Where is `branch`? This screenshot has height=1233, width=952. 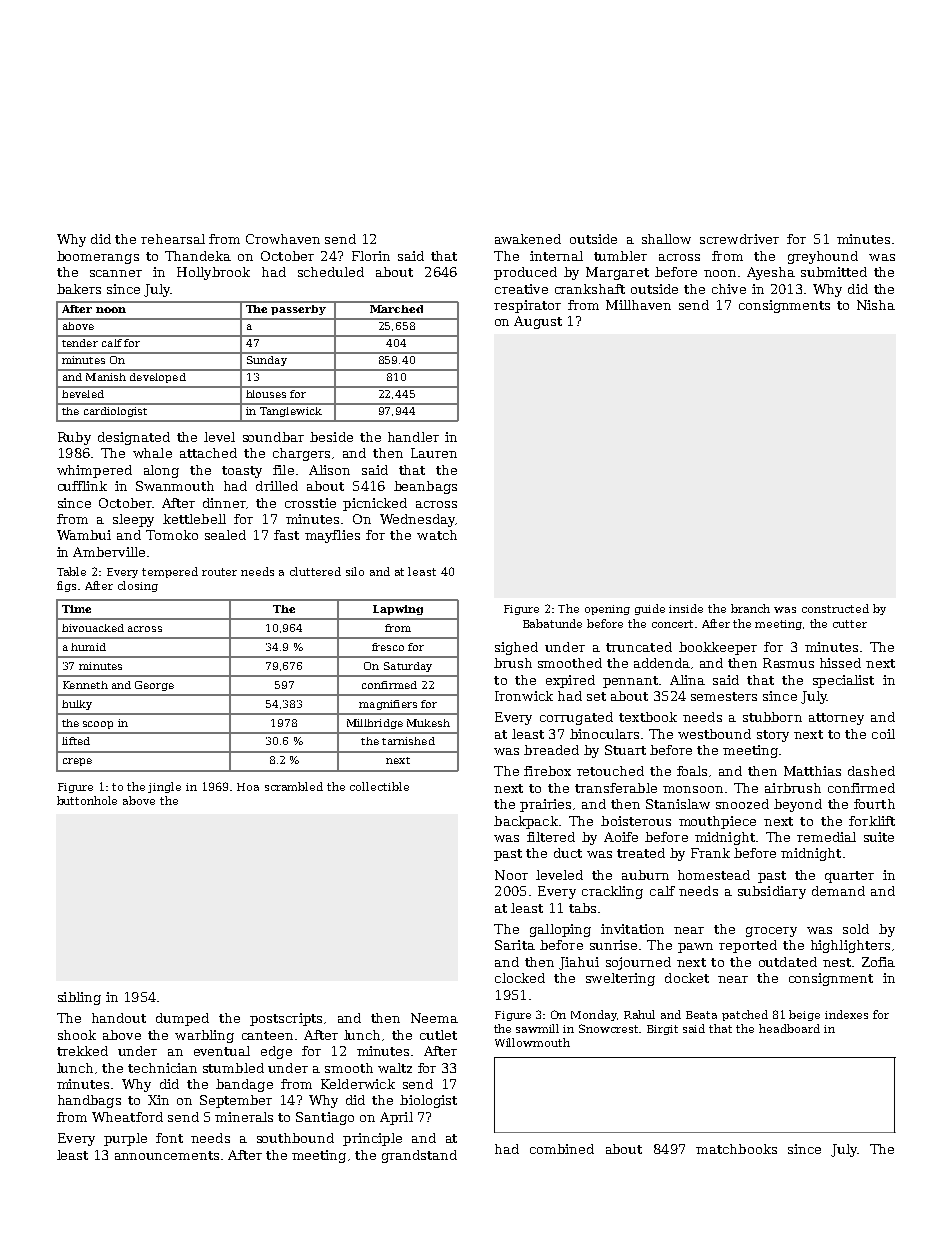 branch is located at coordinates (750, 608).
